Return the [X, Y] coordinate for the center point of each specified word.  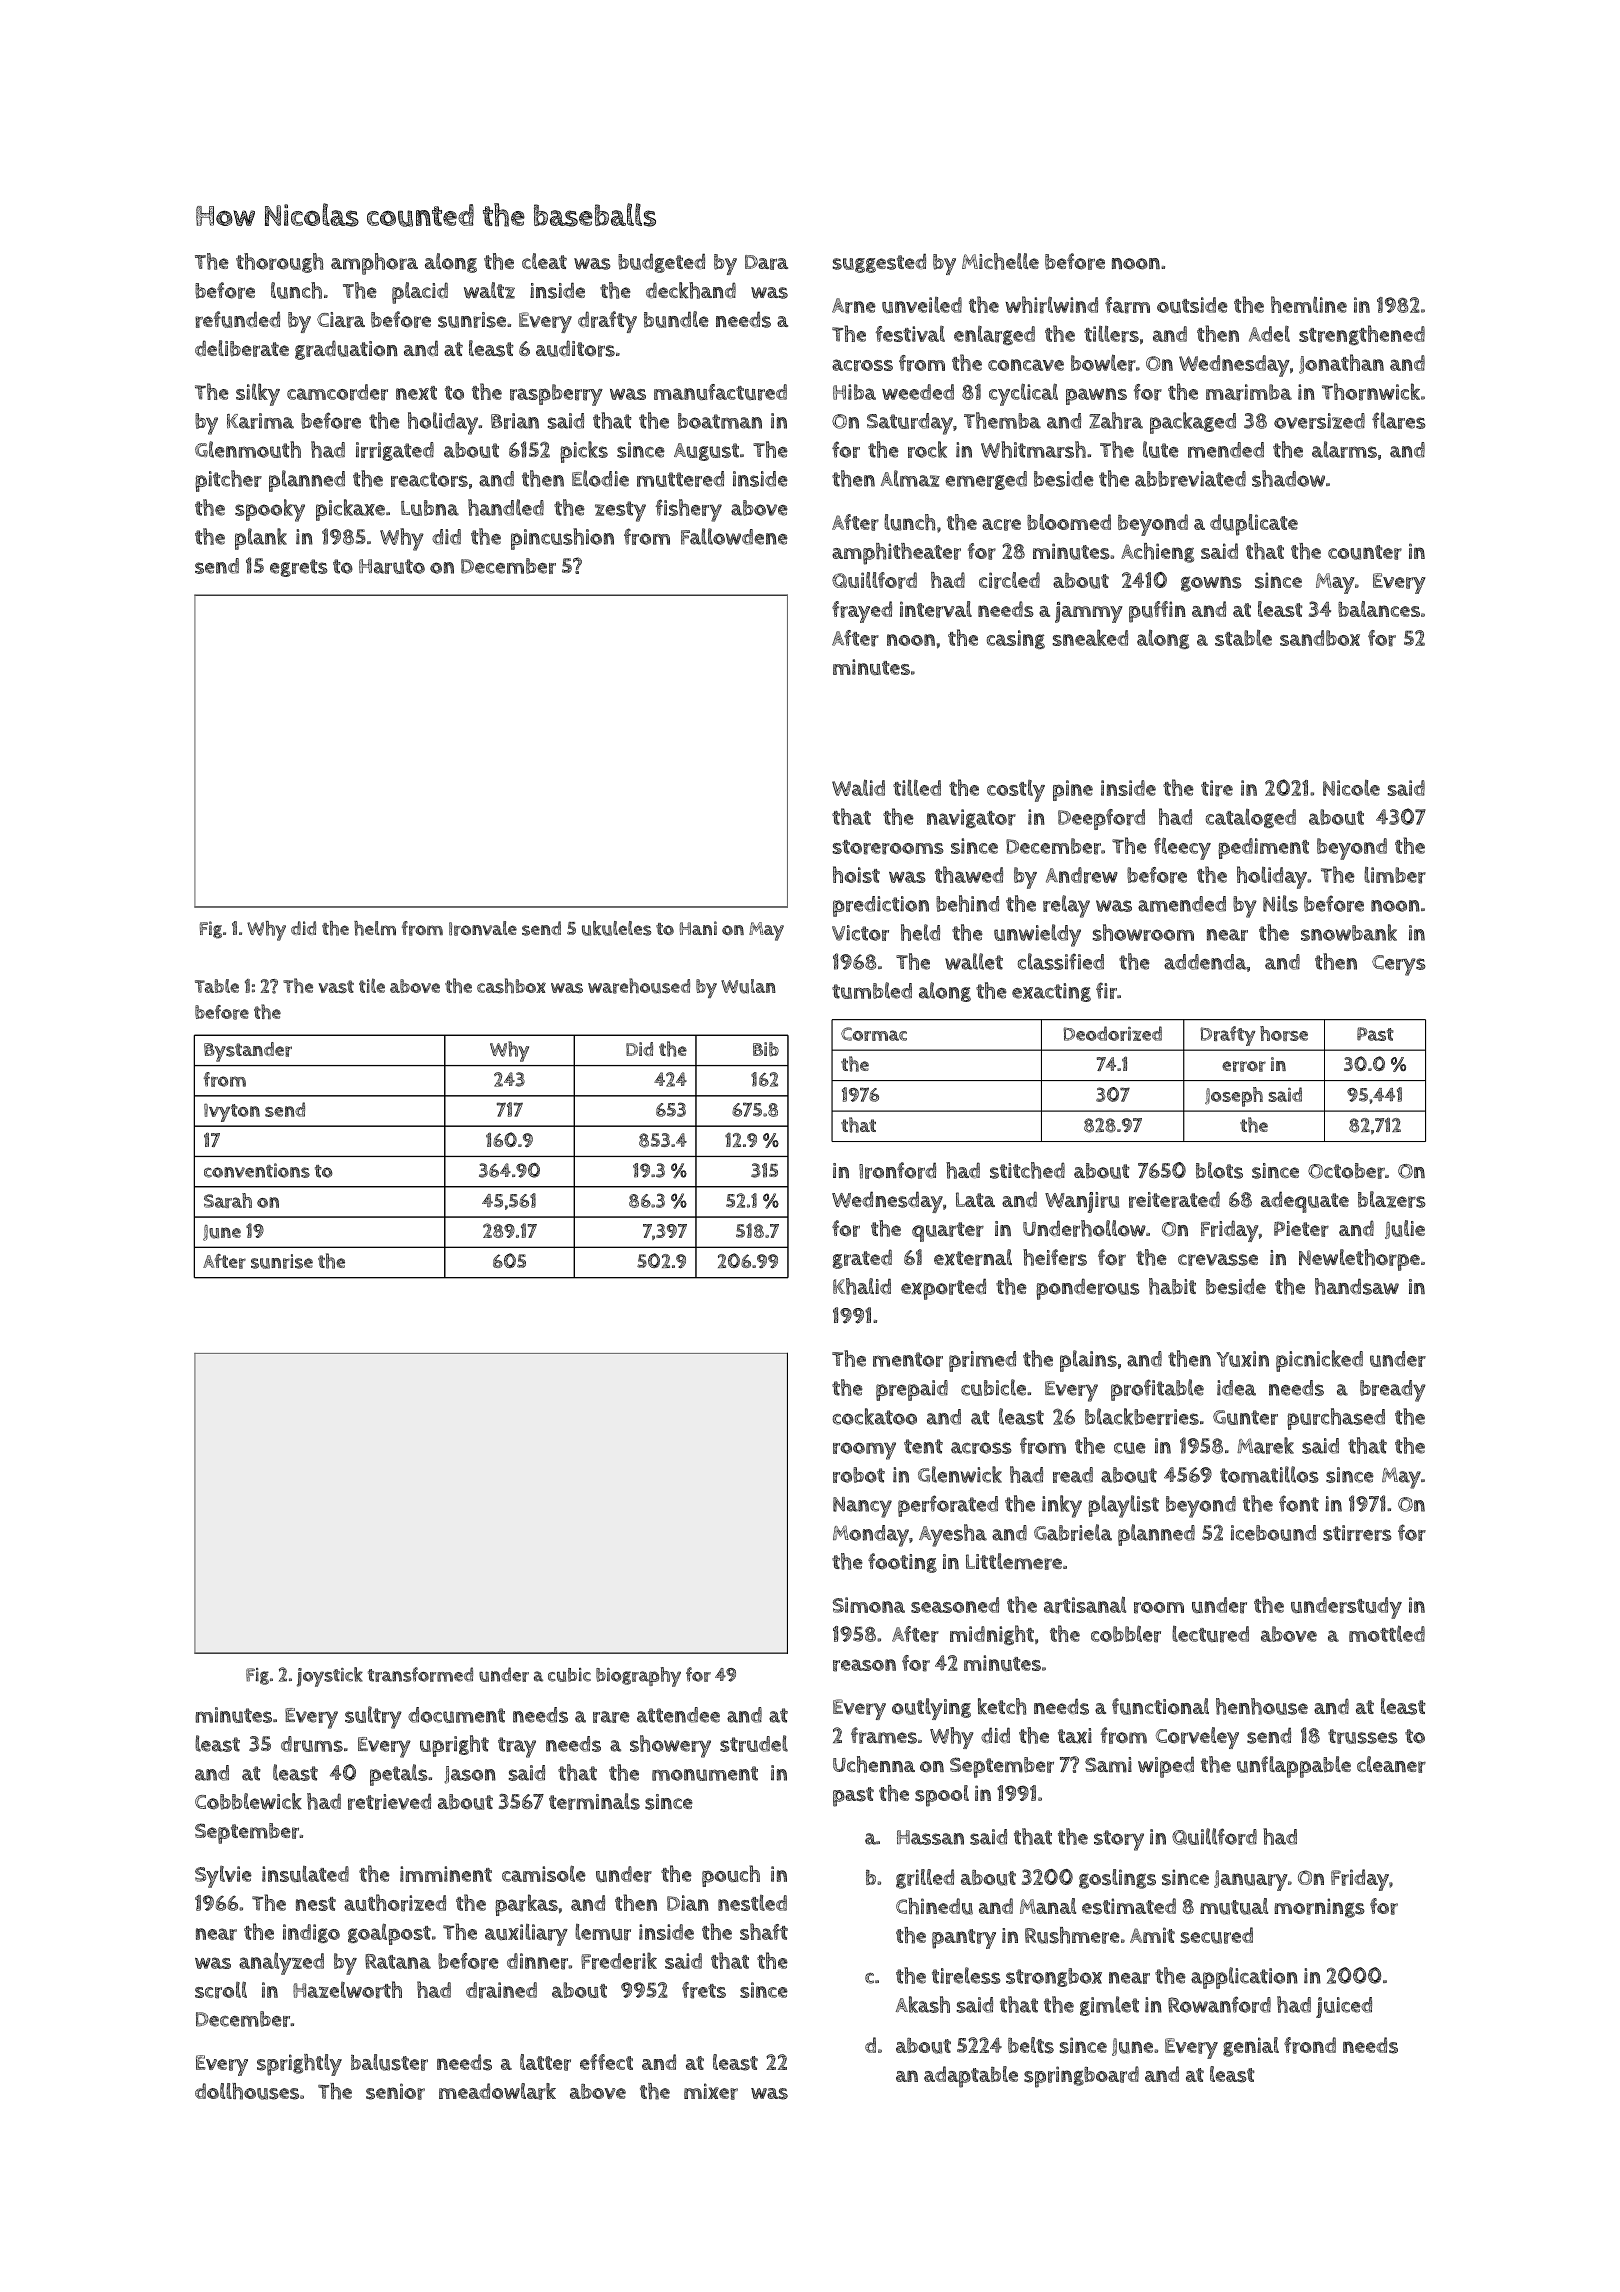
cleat [544, 261]
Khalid [862, 1286]
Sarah [228, 1200]
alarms [1344, 449]
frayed [862, 612]
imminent [446, 1874]
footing [902, 1563]
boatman [720, 421]
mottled [1387, 1633]
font [1299, 1503]
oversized [1319, 421]
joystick [330, 1677]
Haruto [392, 566]
